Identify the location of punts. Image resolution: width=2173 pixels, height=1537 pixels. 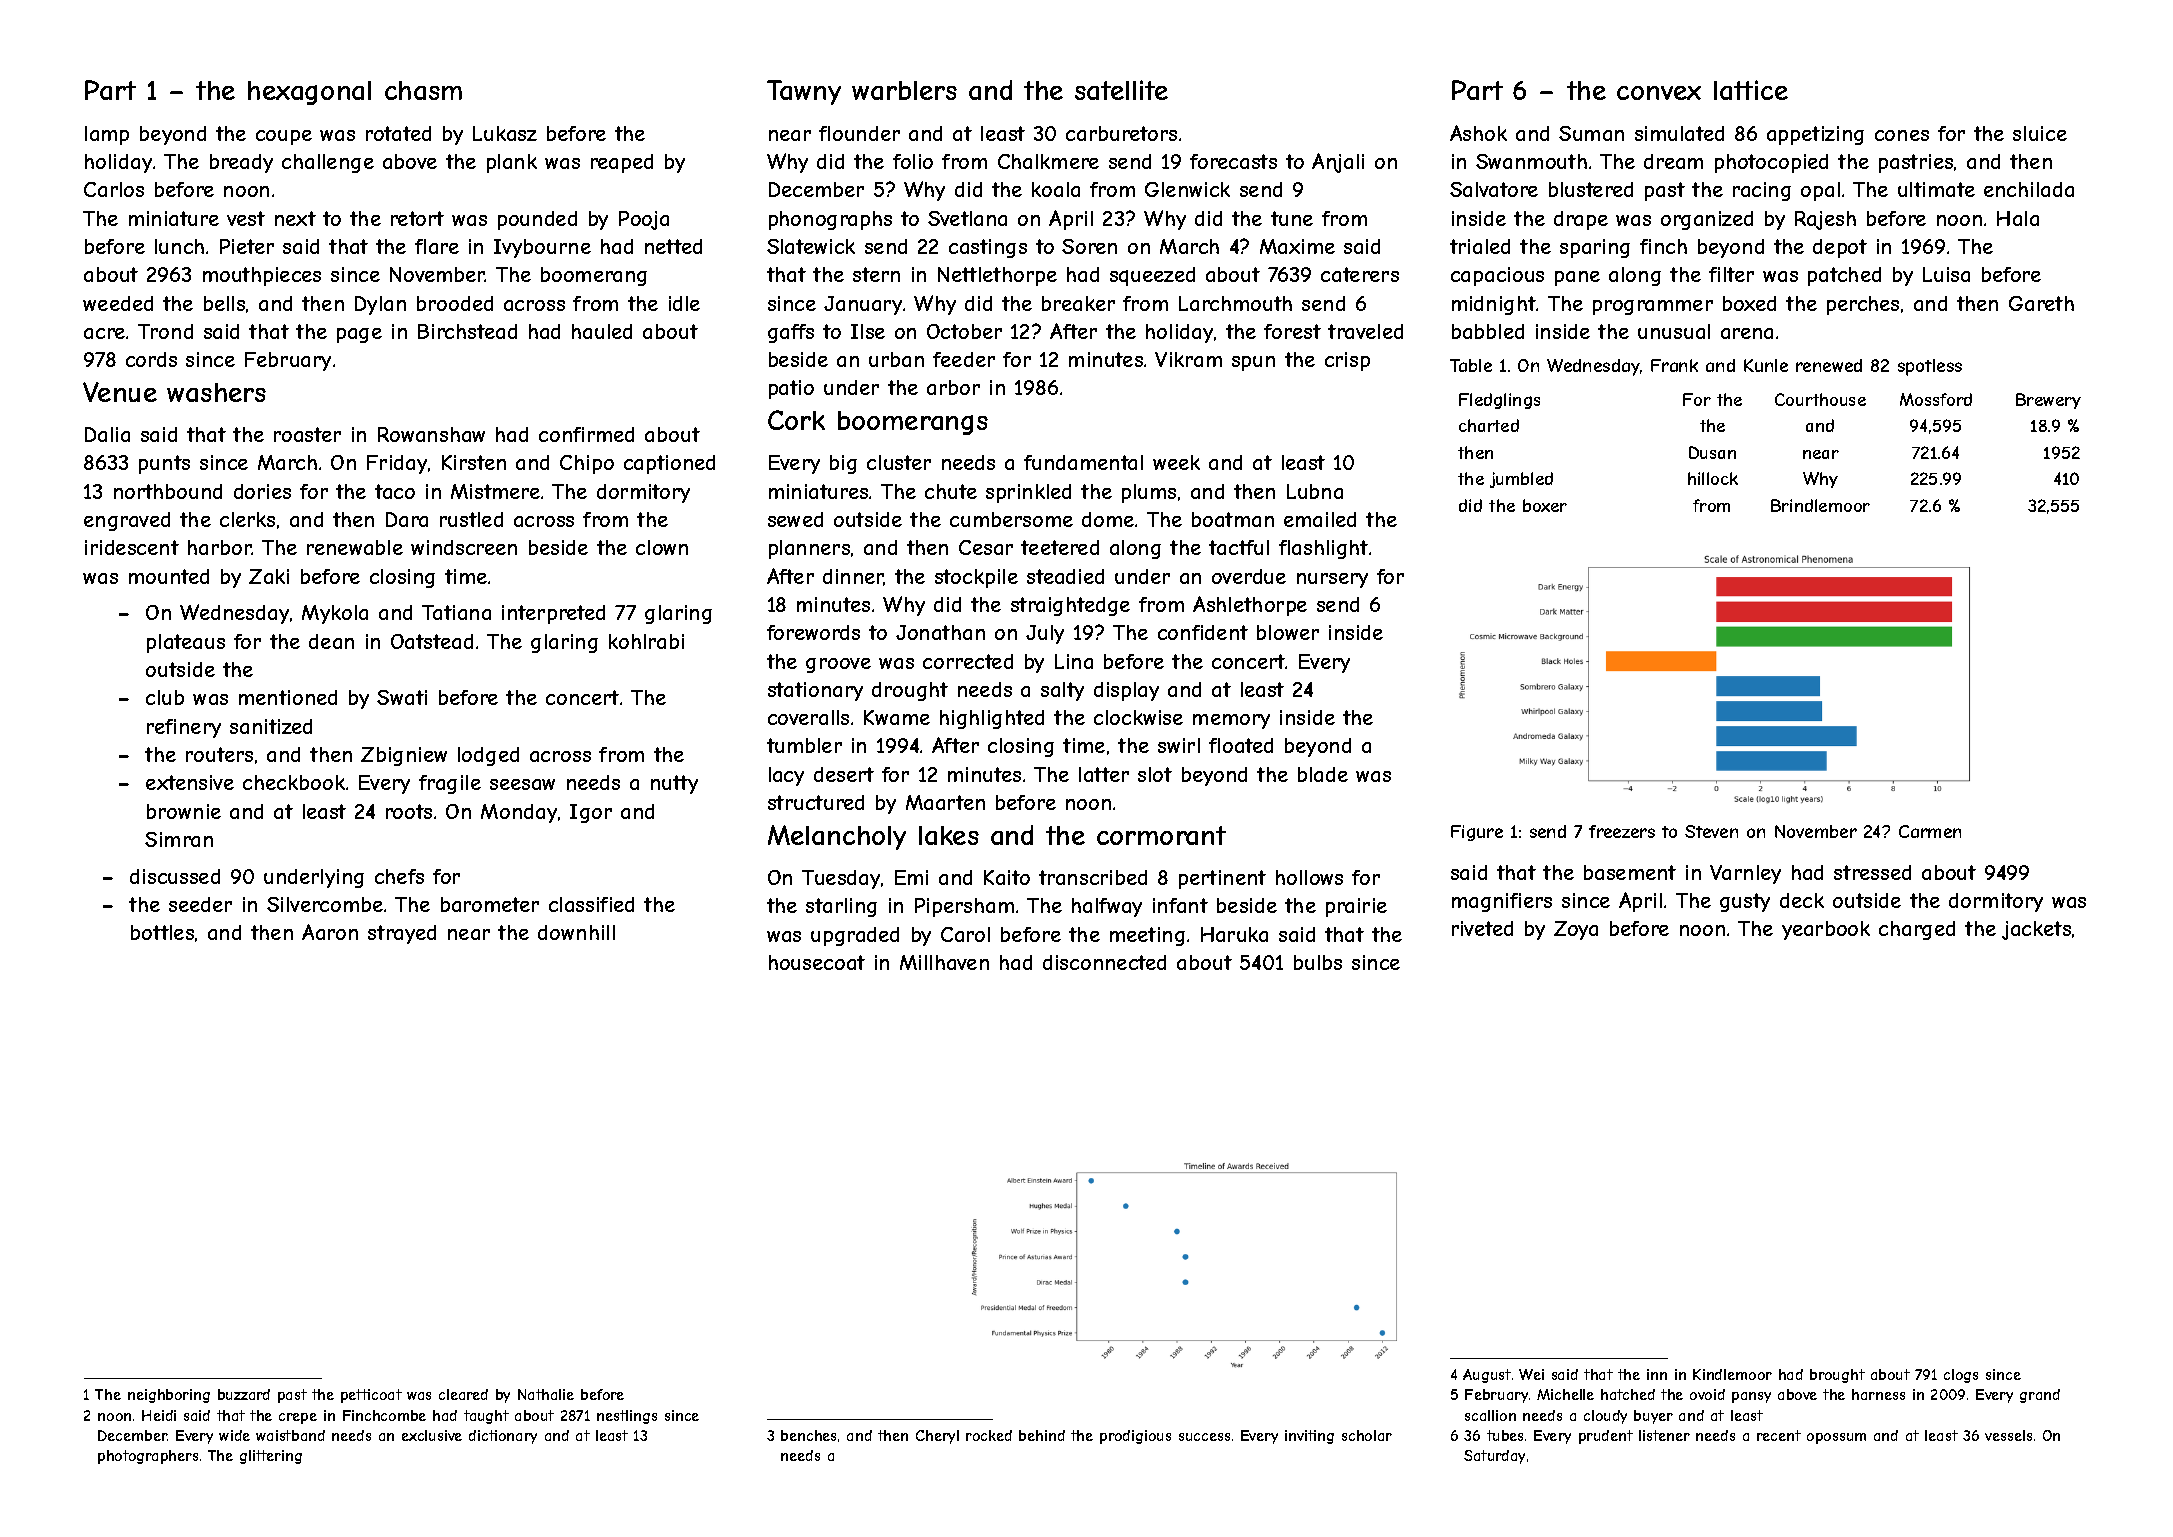
(164, 464).
